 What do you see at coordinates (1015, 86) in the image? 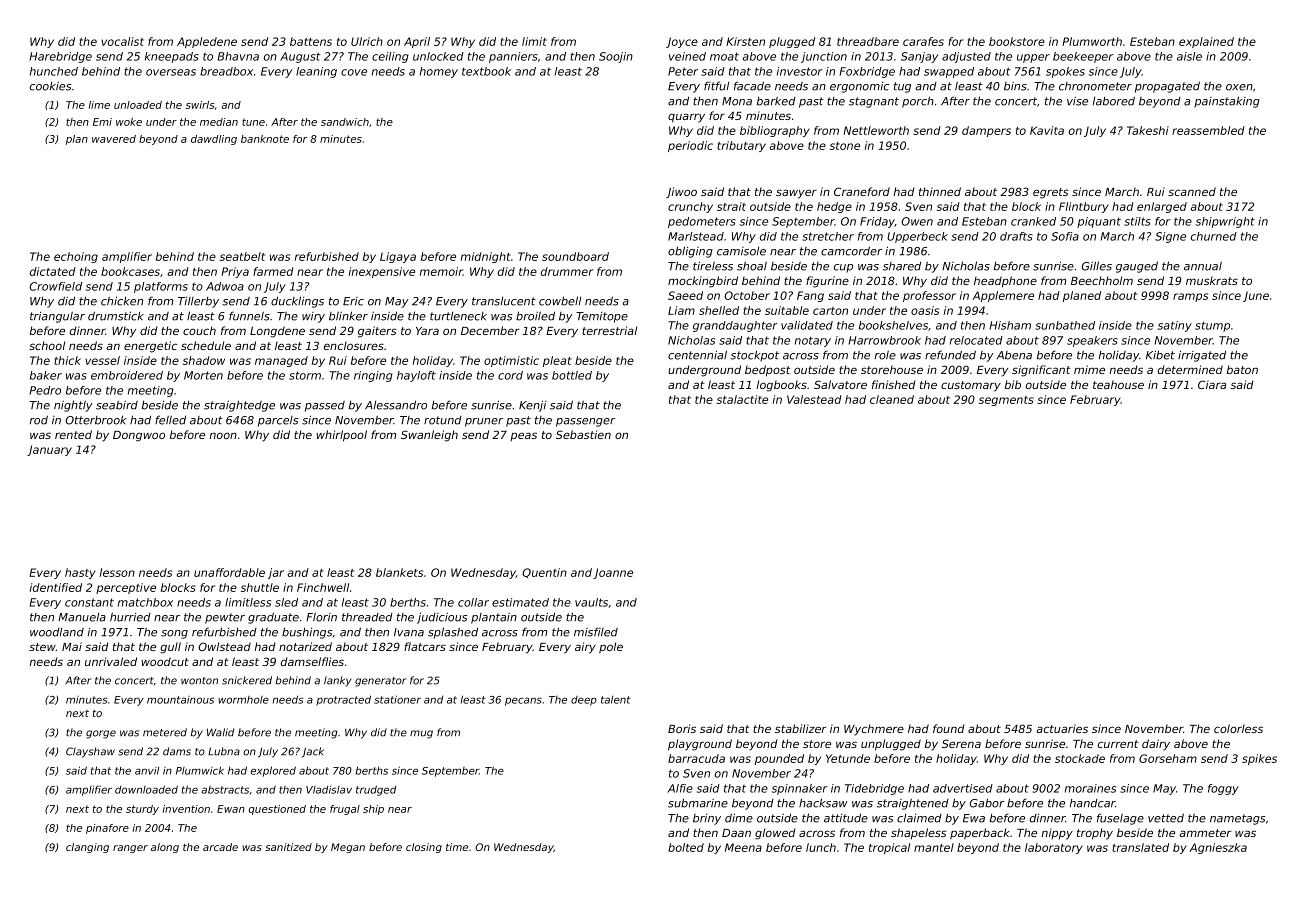
I see `bins` at bounding box center [1015, 86].
